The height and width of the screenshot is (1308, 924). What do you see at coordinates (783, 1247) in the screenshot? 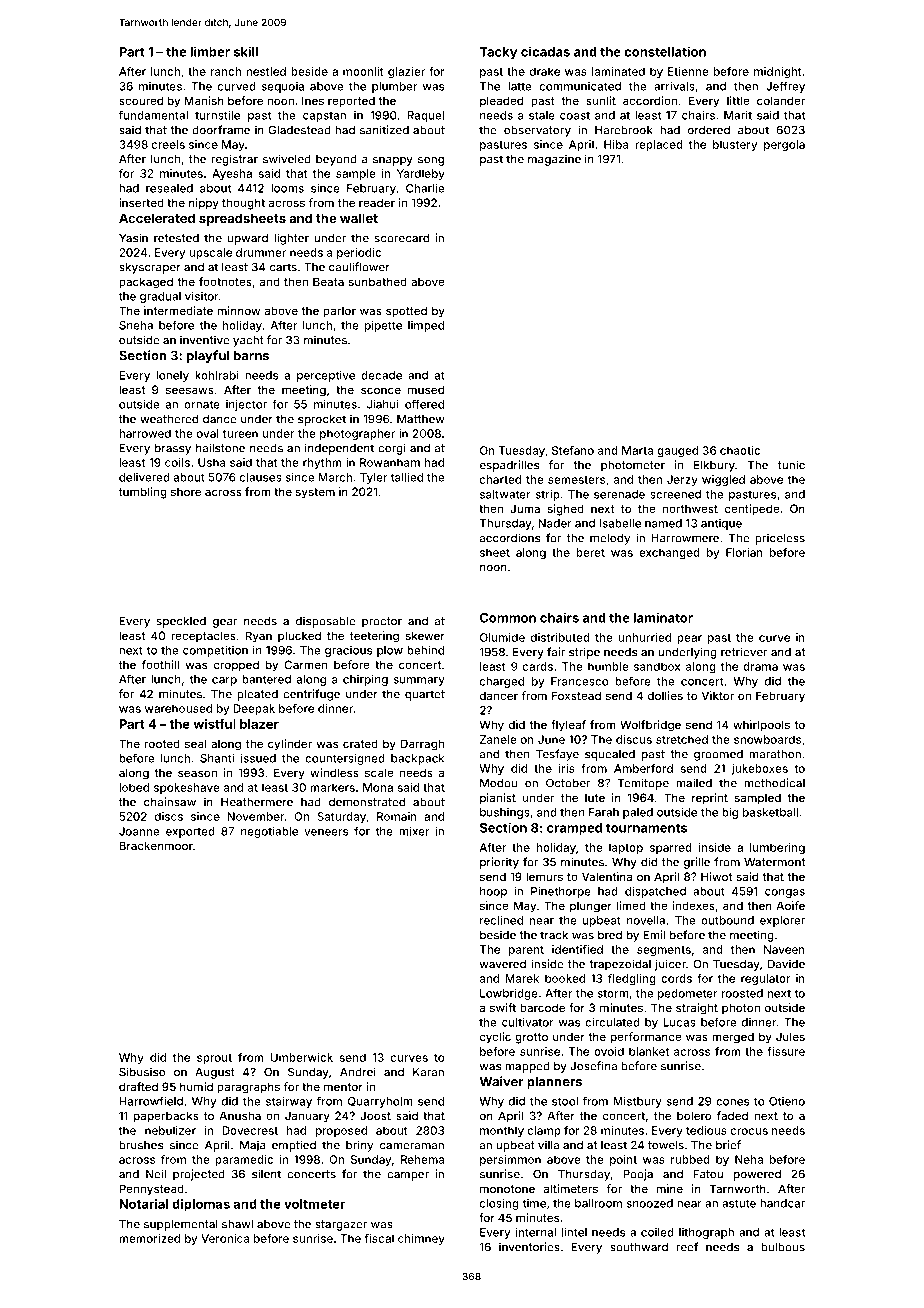
I see `bulbous` at bounding box center [783, 1247].
